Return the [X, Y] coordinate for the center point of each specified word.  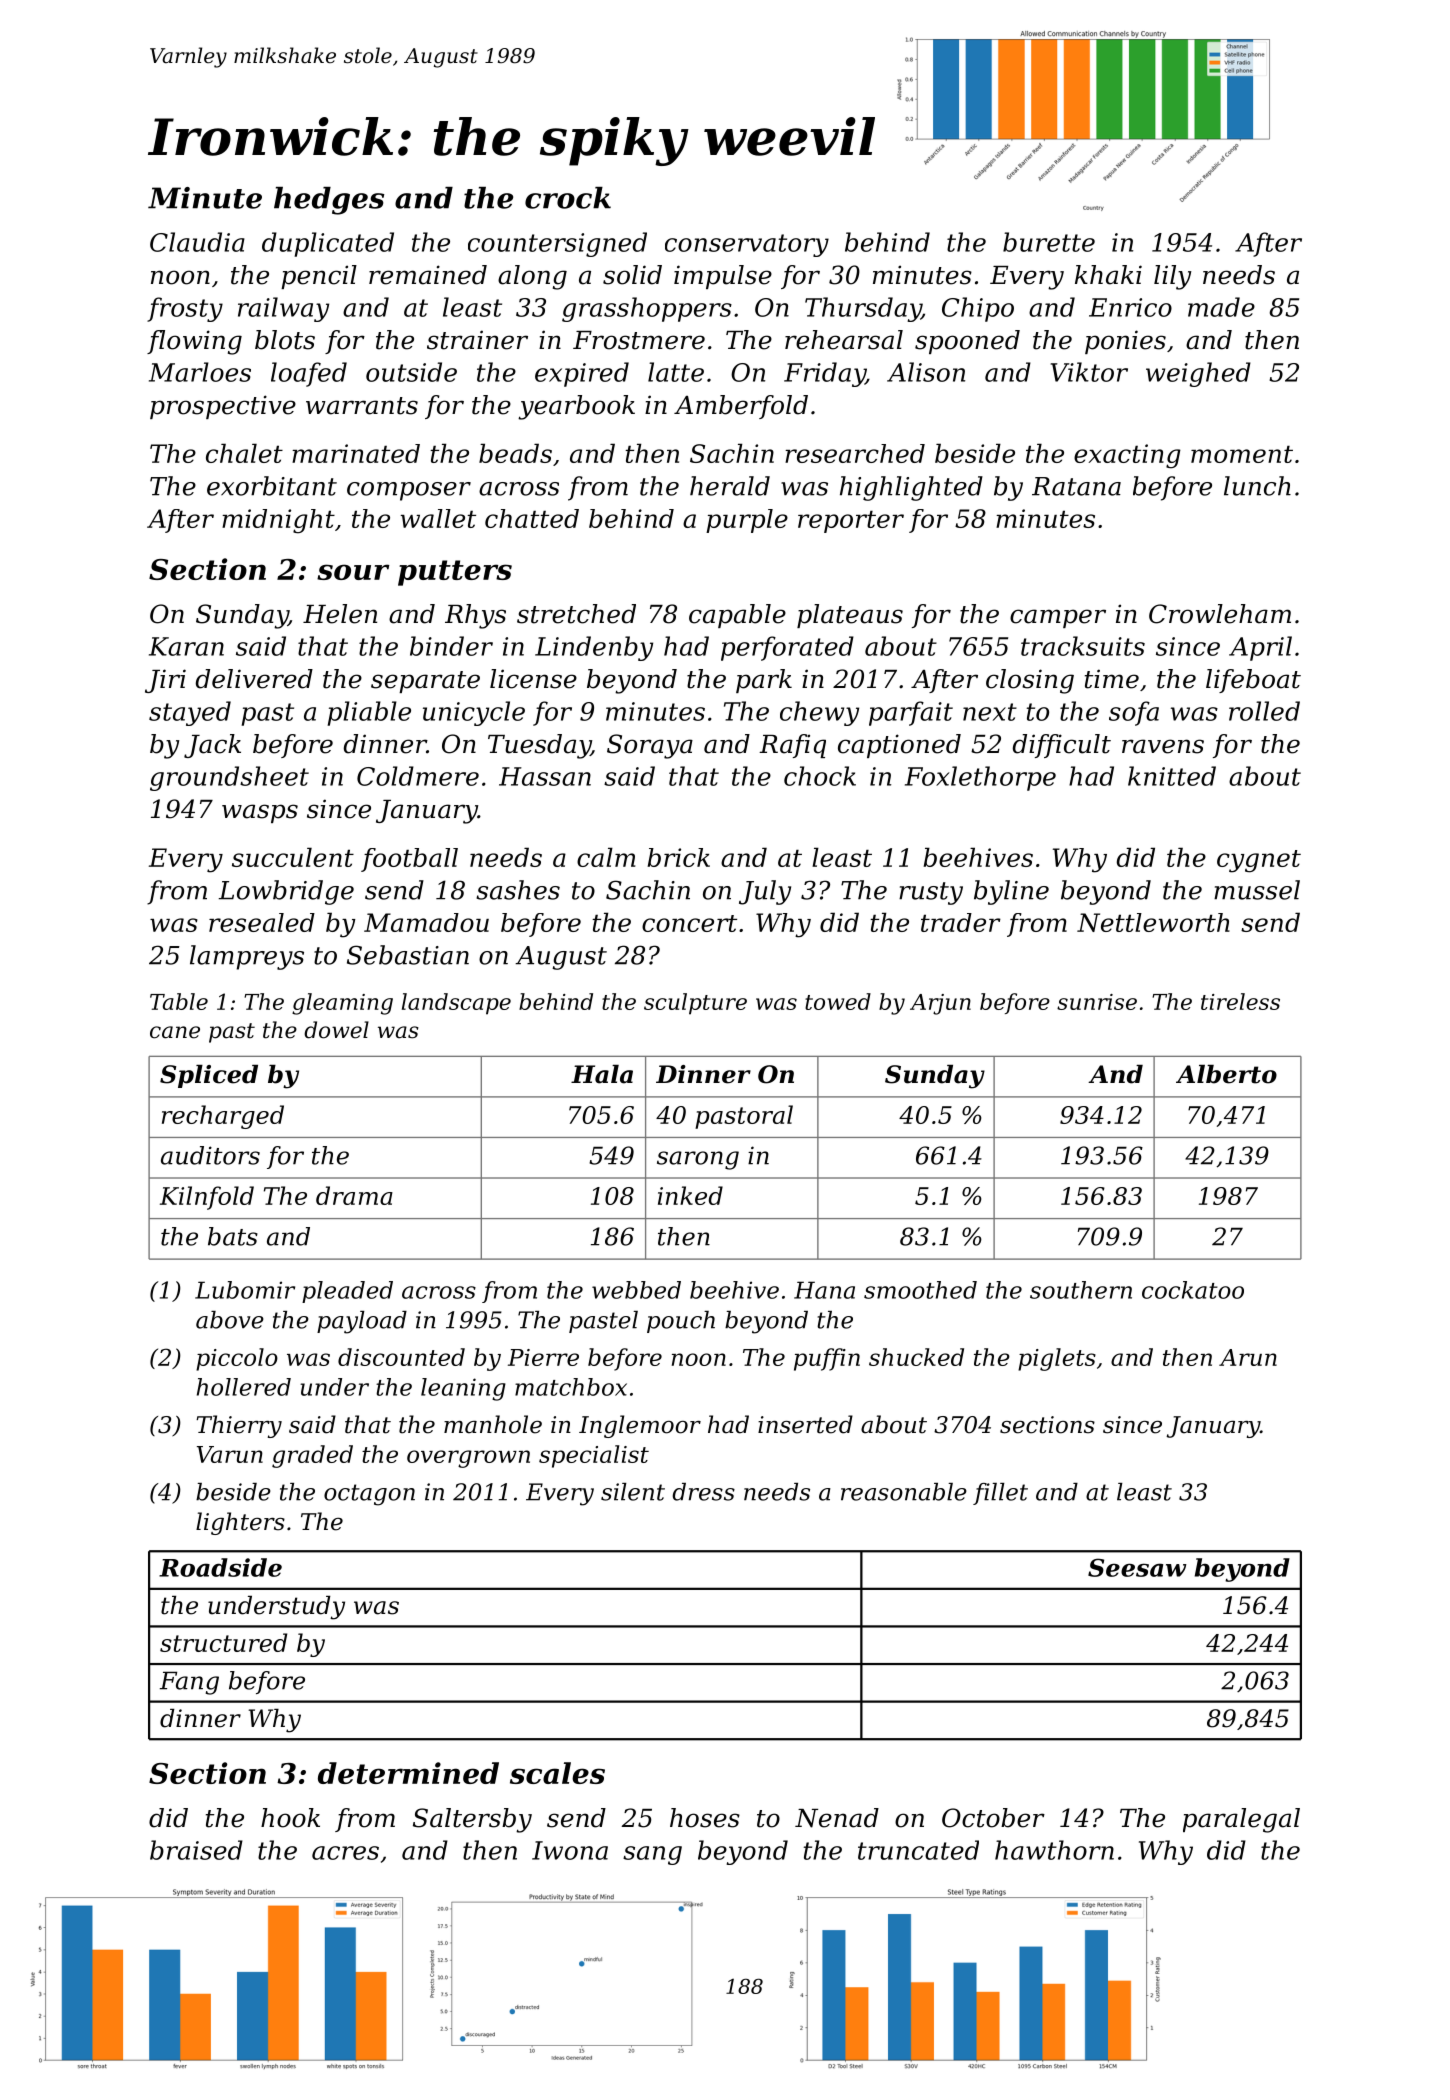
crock [568, 198]
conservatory [747, 245]
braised [196, 1850]
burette [1049, 242]
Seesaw [1137, 1567]
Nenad [837, 1818]
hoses [705, 1818]
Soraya [650, 746]
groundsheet [229, 778]
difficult [1062, 746]
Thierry [239, 1426]
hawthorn [1054, 1850]
